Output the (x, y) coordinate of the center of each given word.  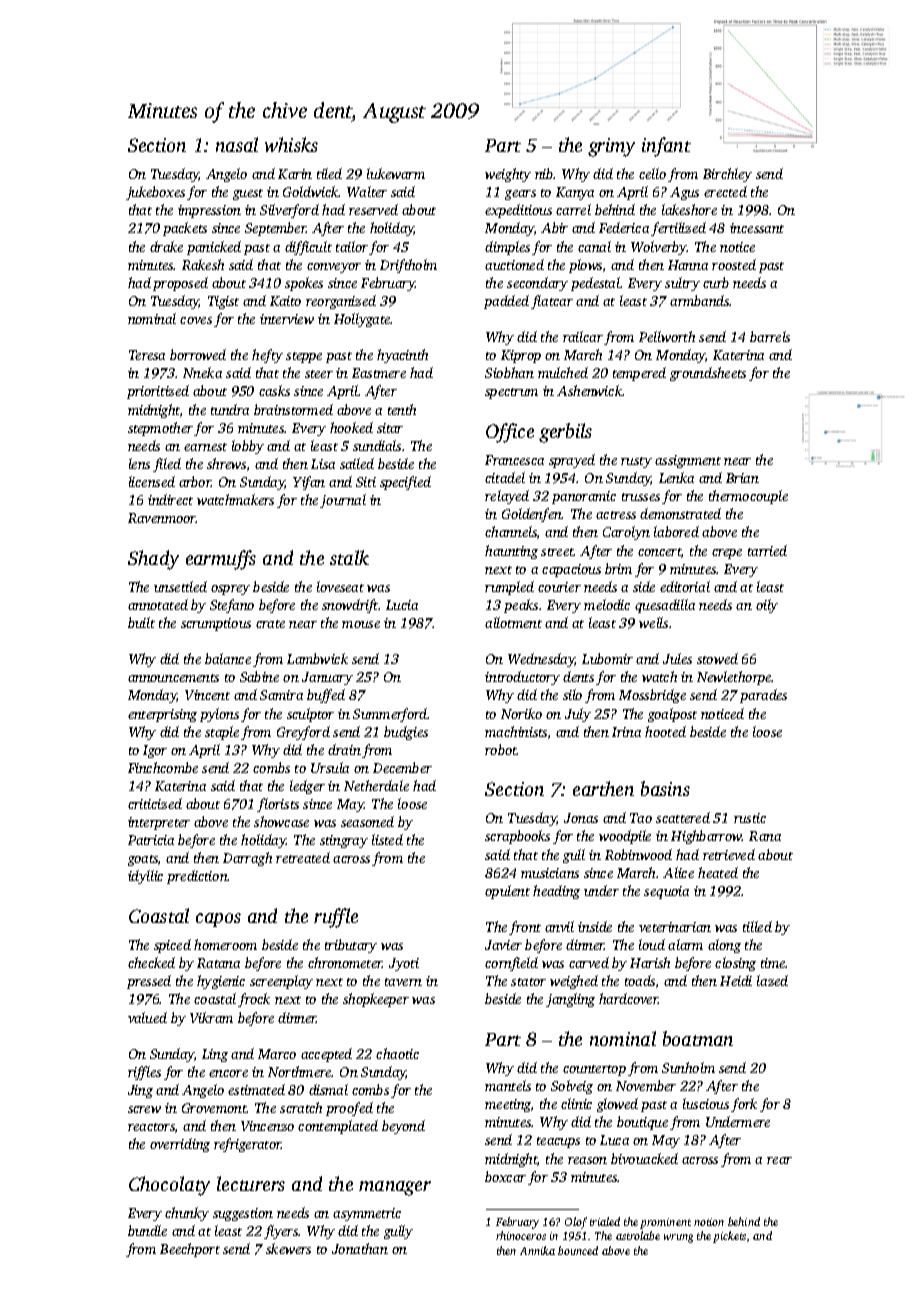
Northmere (300, 1071)
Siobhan (509, 372)
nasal (237, 144)
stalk (349, 557)
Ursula (330, 767)
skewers (288, 1248)
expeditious (518, 211)
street (557, 552)
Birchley (727, 175)
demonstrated (680, 513)
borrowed (198, 354)
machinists (516, 731)
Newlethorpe (734, 678)
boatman (698, 1038)
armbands (700, 300)
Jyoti (404, 964)
